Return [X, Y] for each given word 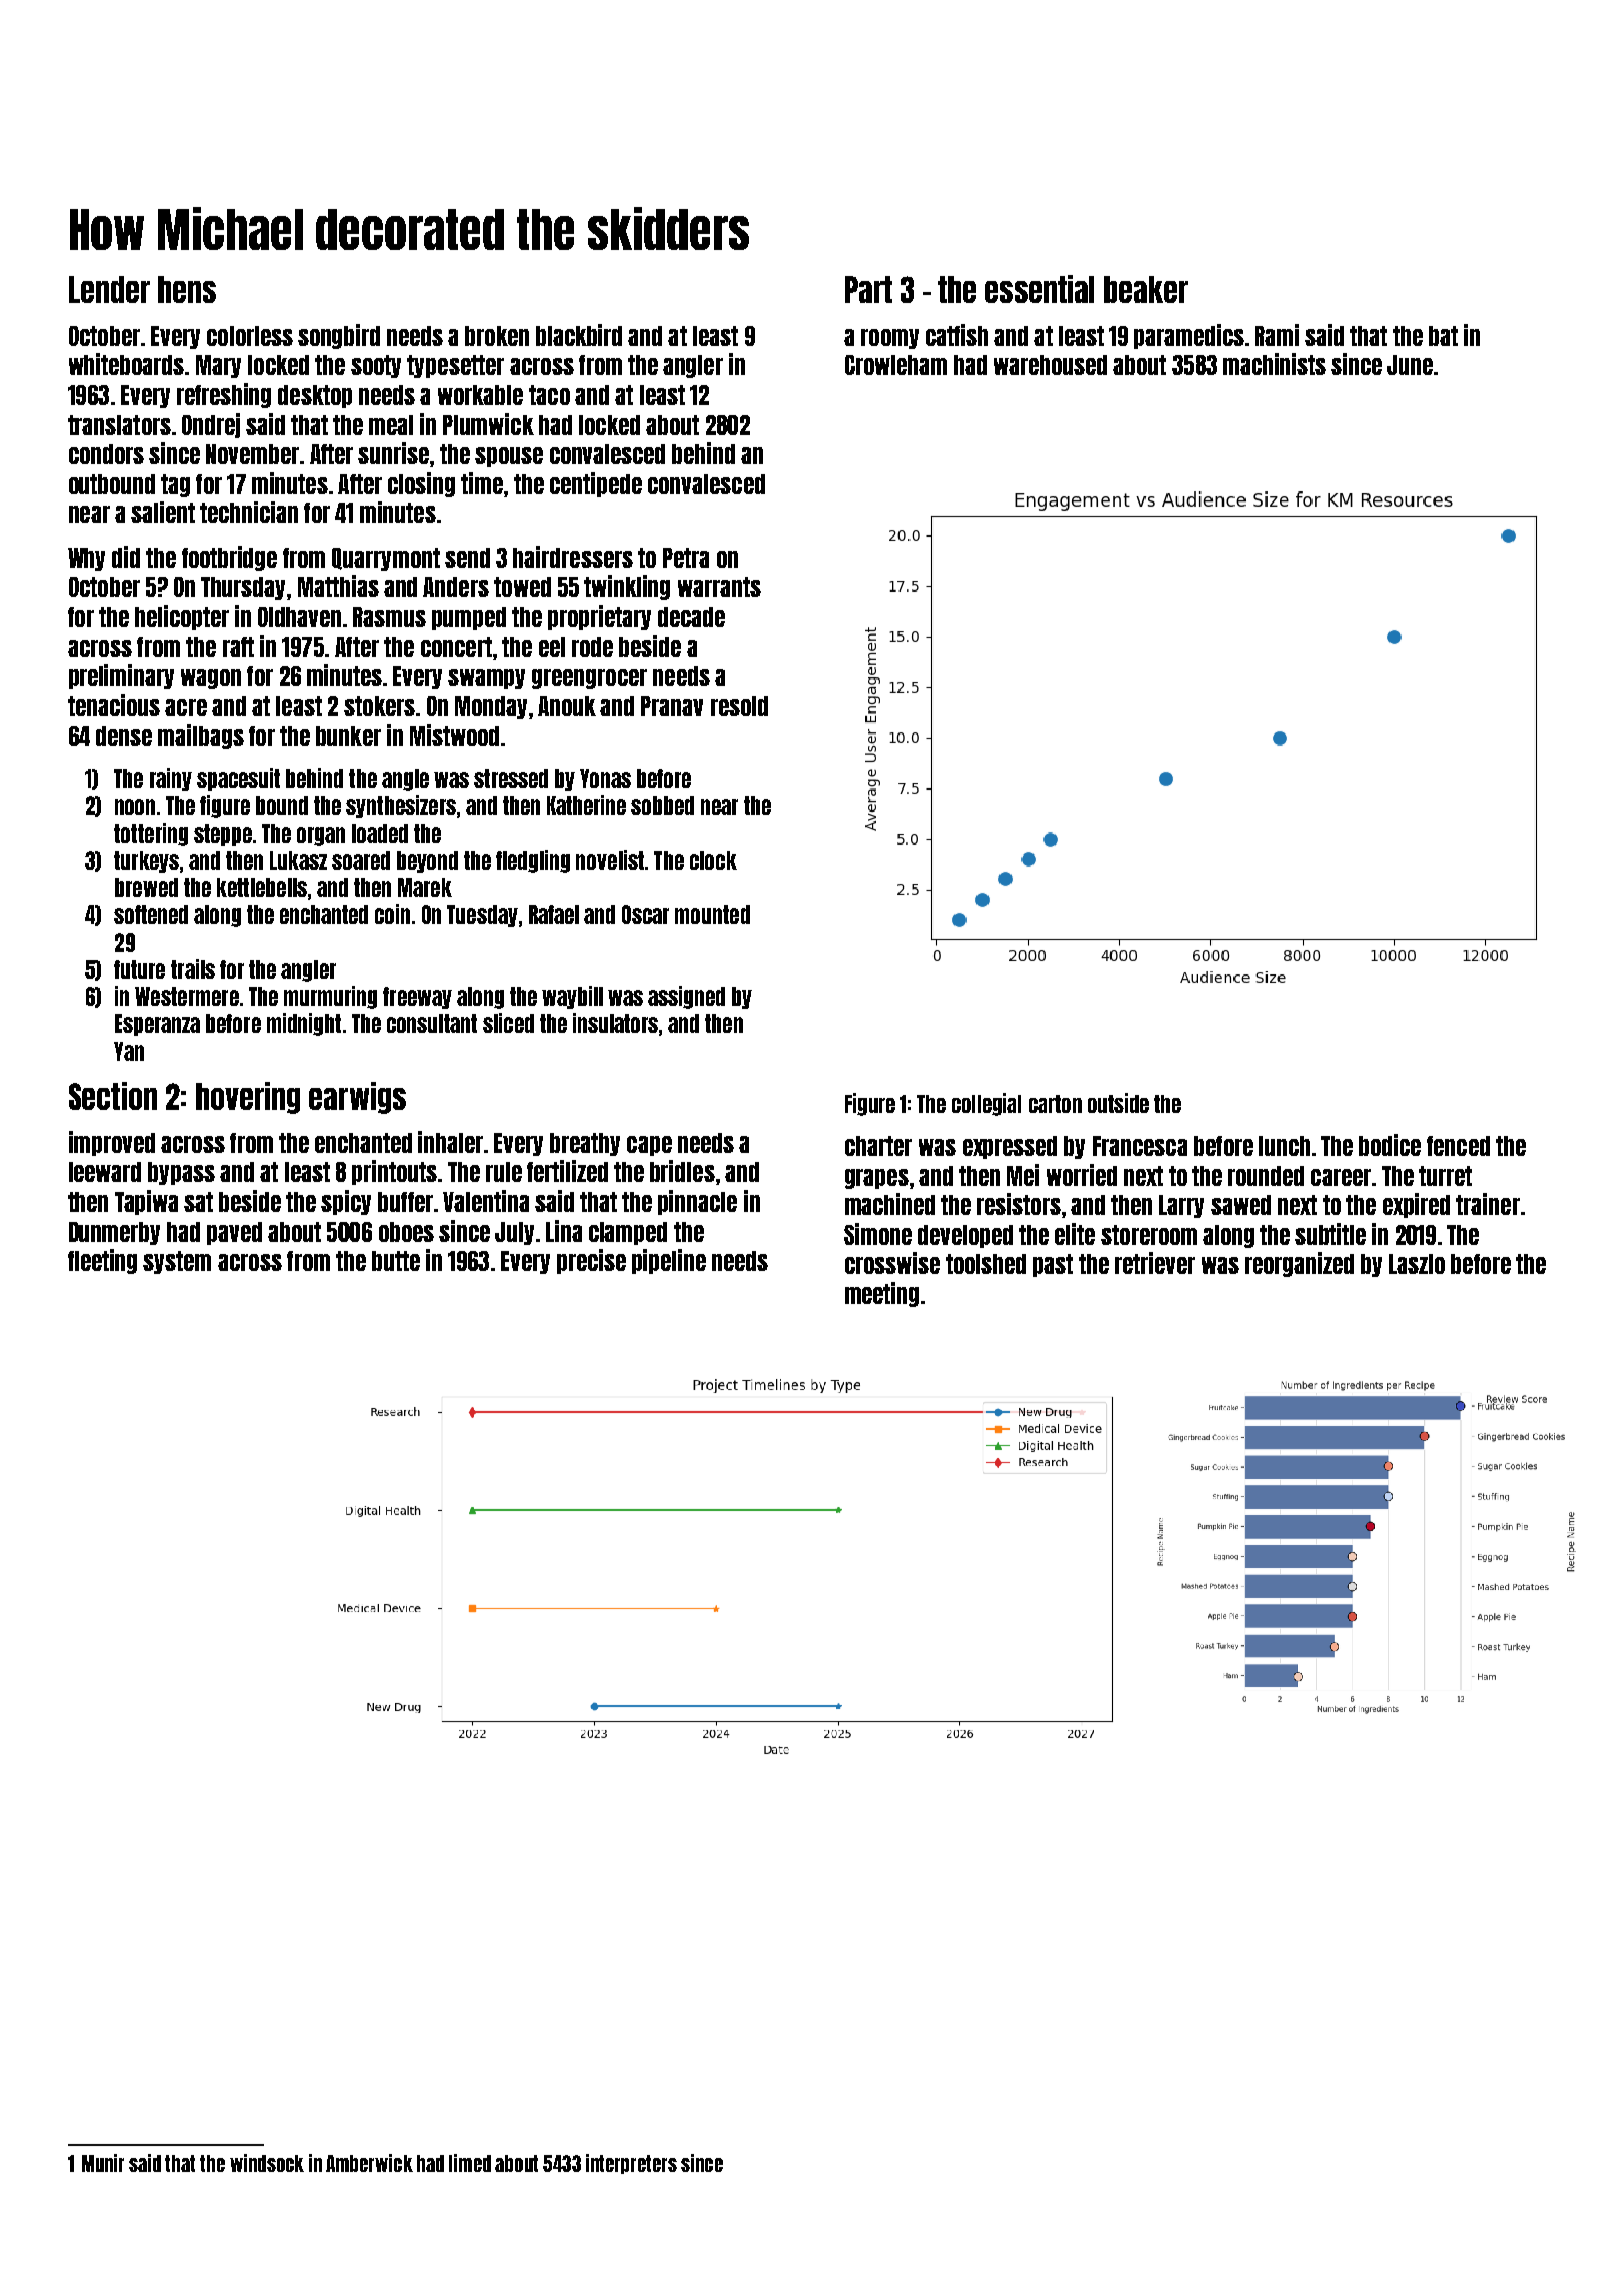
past [1053, 1265]
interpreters [631, 2164]
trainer [1488, 1204]
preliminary [121, 676]
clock [713, 860]
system [177, 1262]
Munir [103, 2163]
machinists [1274, 364]
